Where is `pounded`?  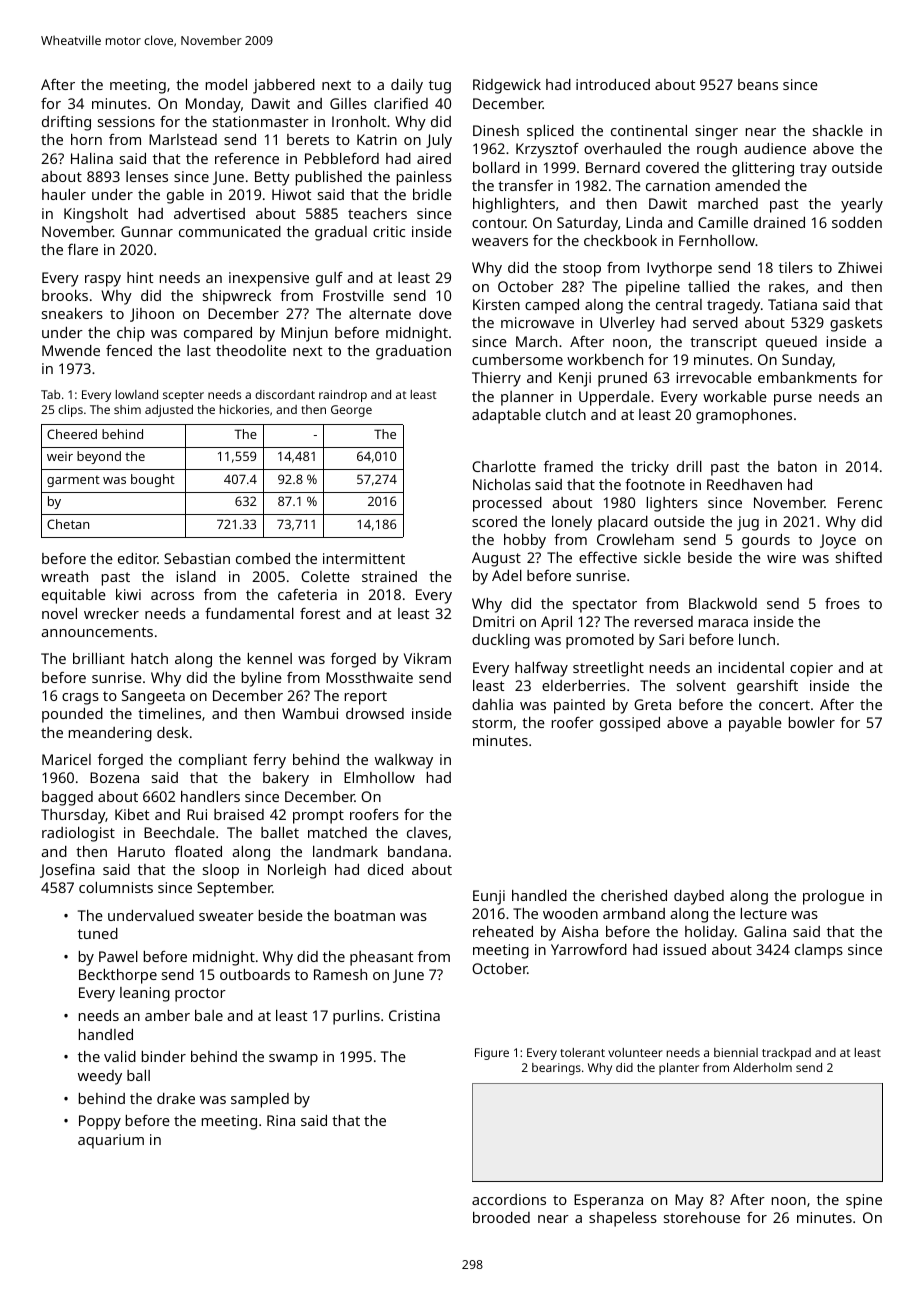
pounded is located at coordinates (72, 715).
